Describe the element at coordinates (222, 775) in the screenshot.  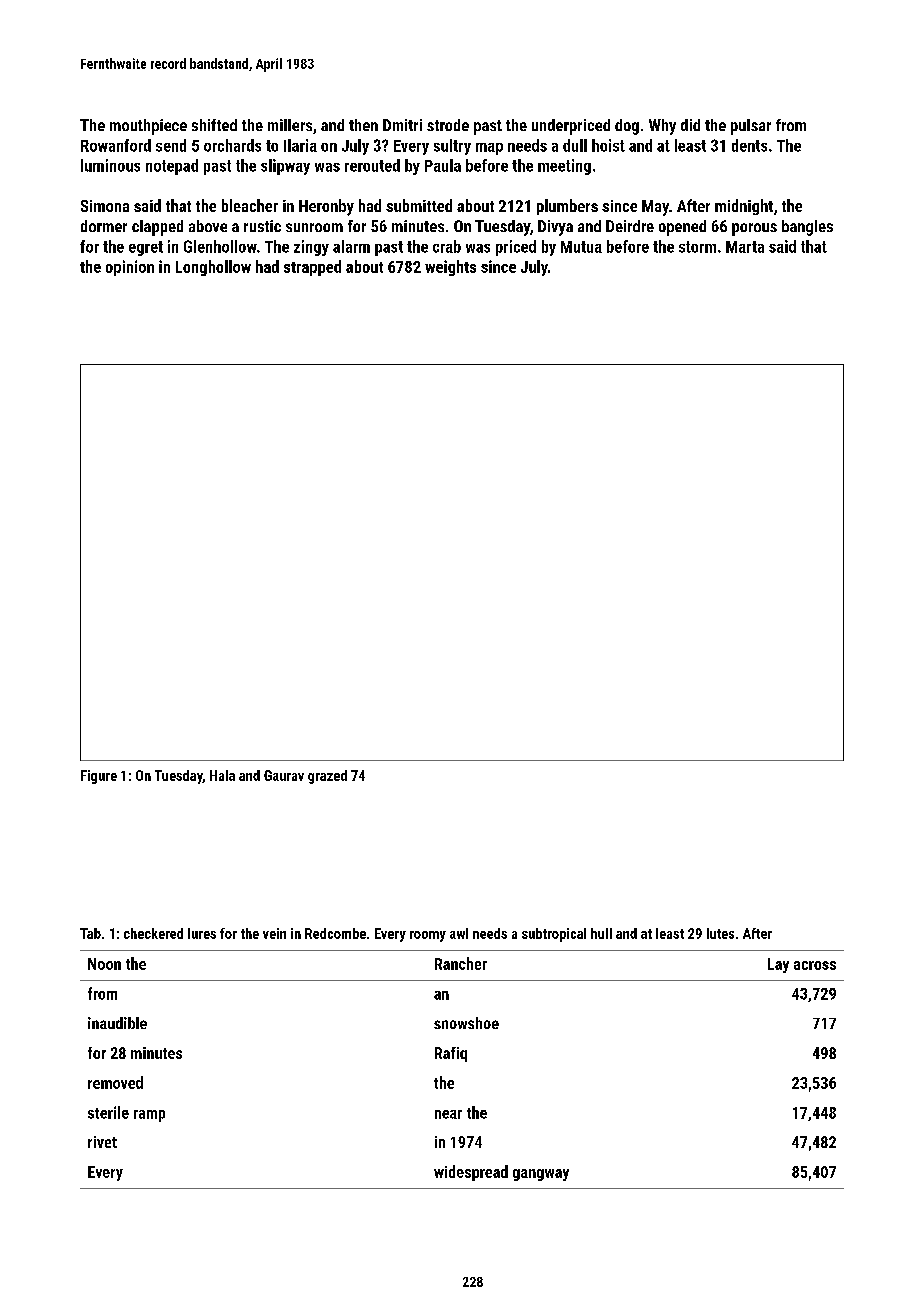
I see `Hala` at that location.
